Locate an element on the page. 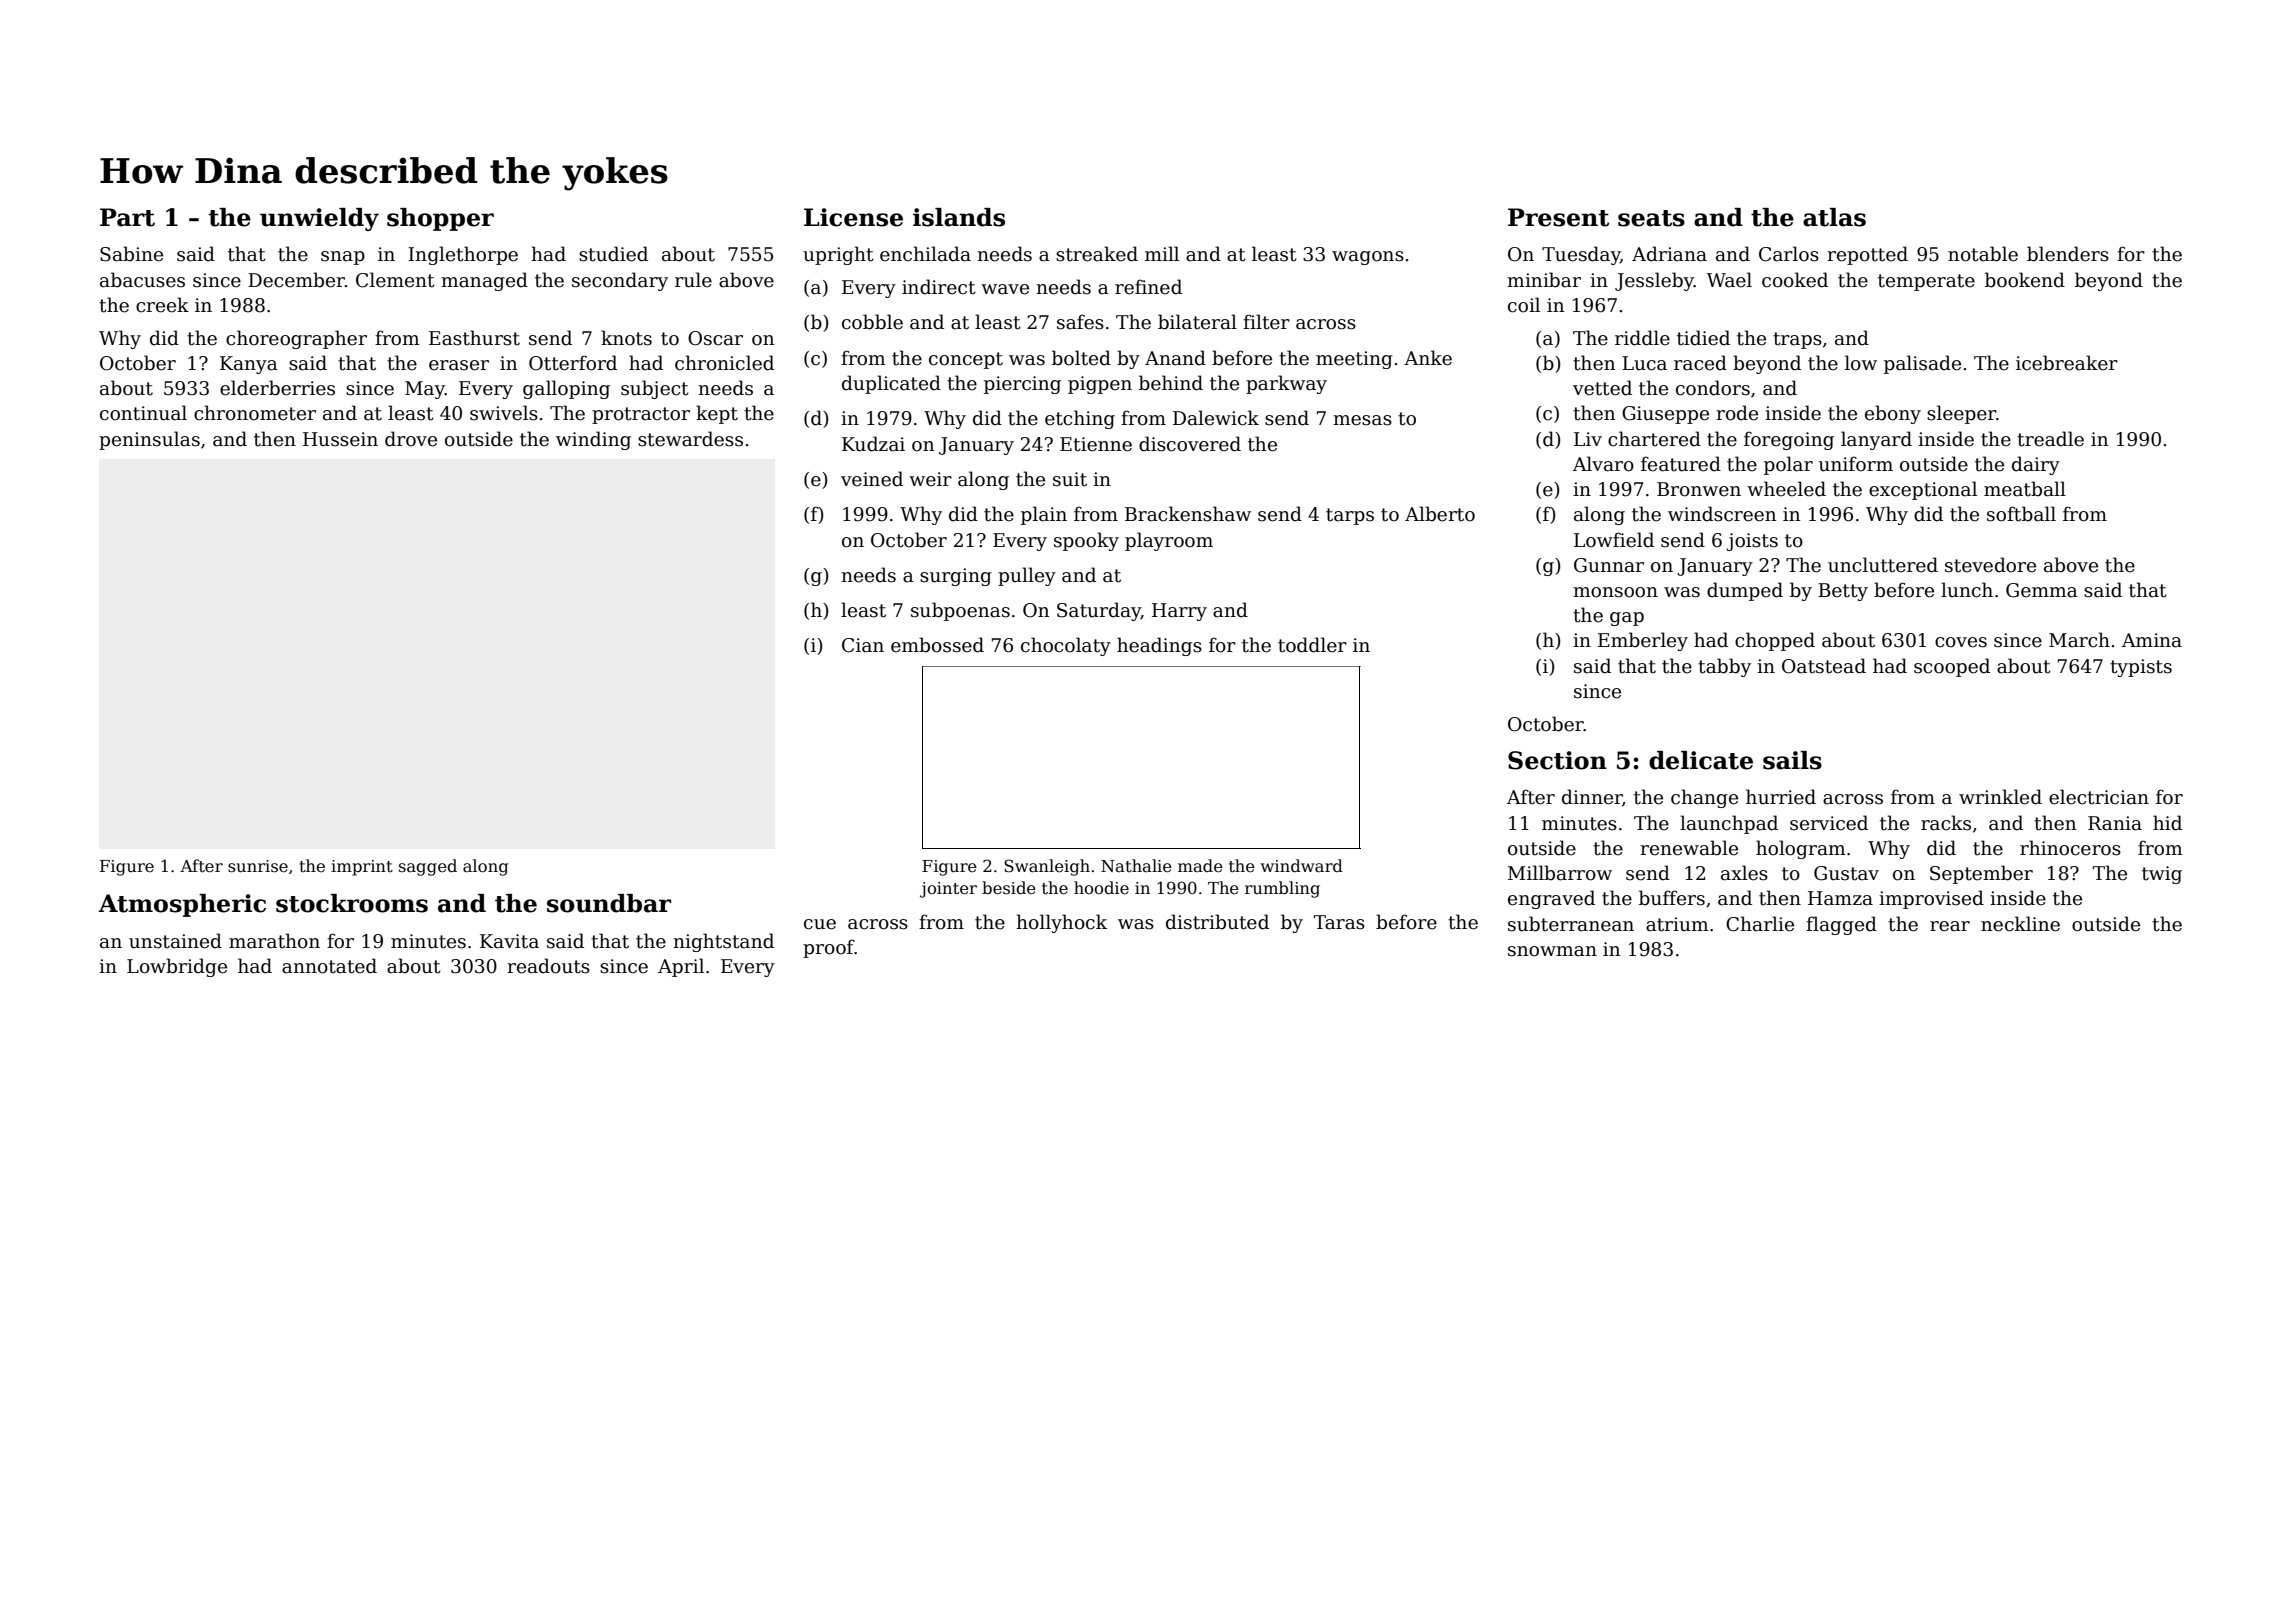  toddler is located at coordinates (1312, 645).
